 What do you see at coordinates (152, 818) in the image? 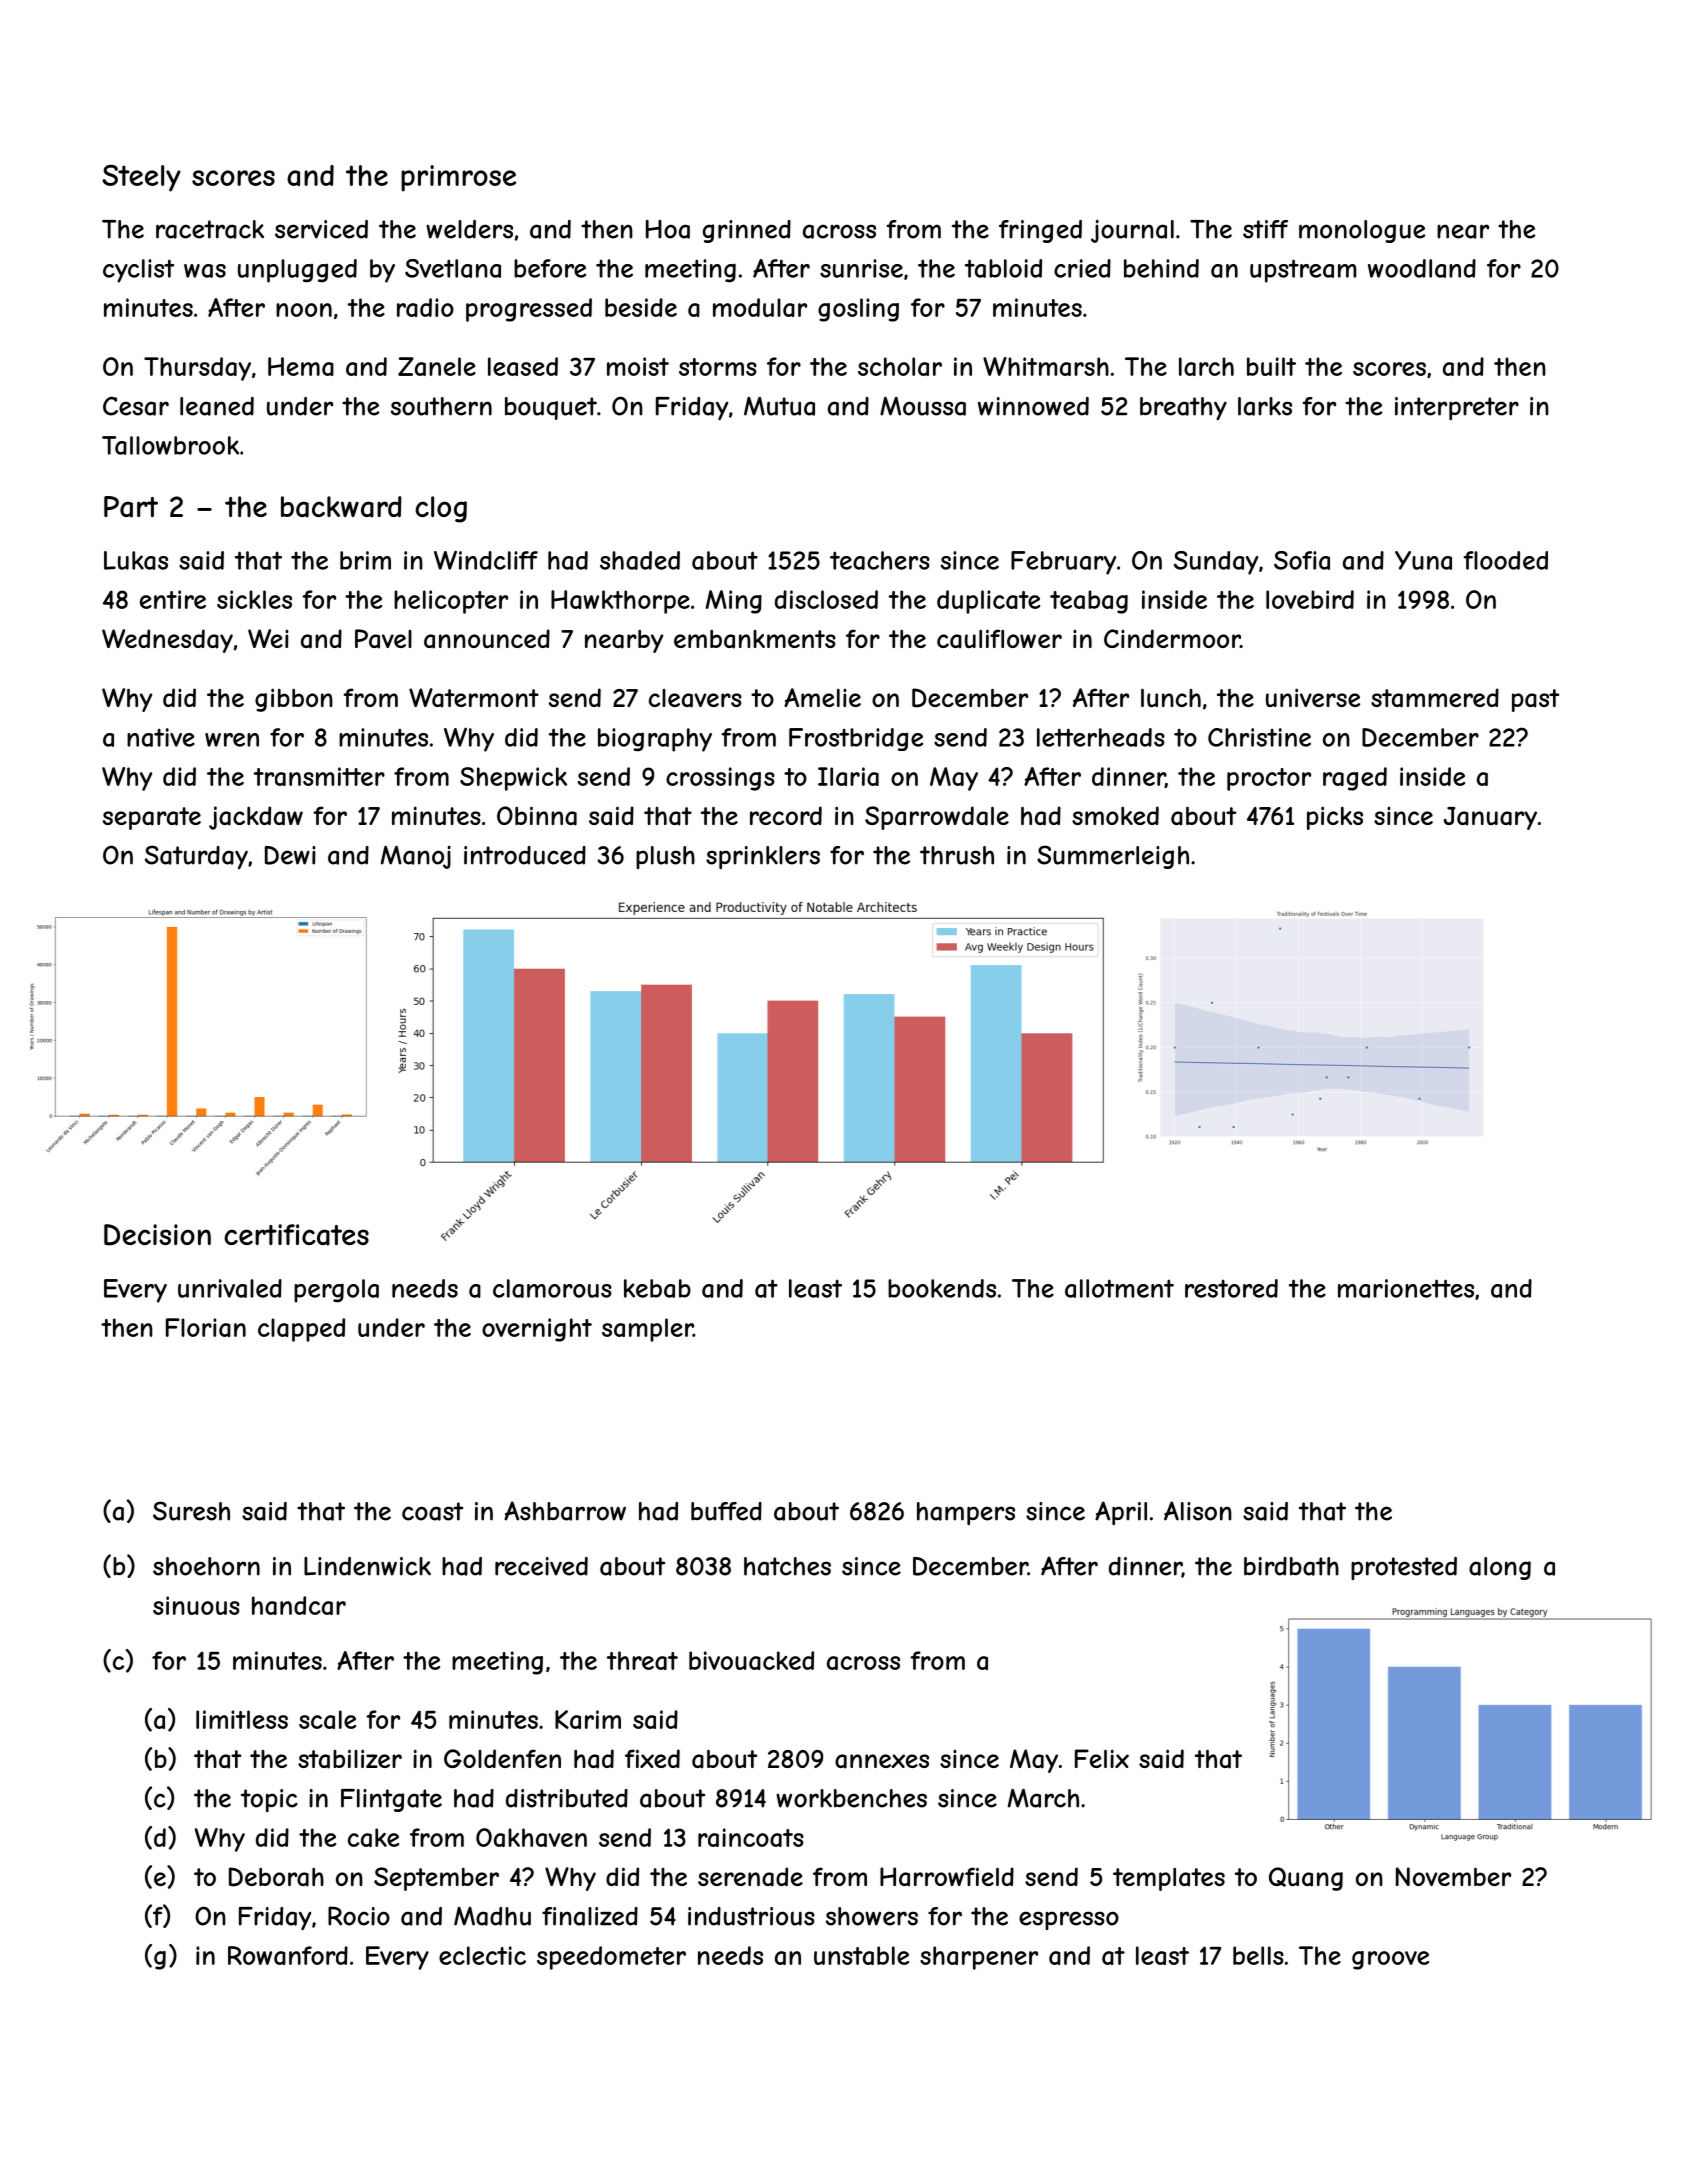
I see `separate` at bounding box center [152, 818].
